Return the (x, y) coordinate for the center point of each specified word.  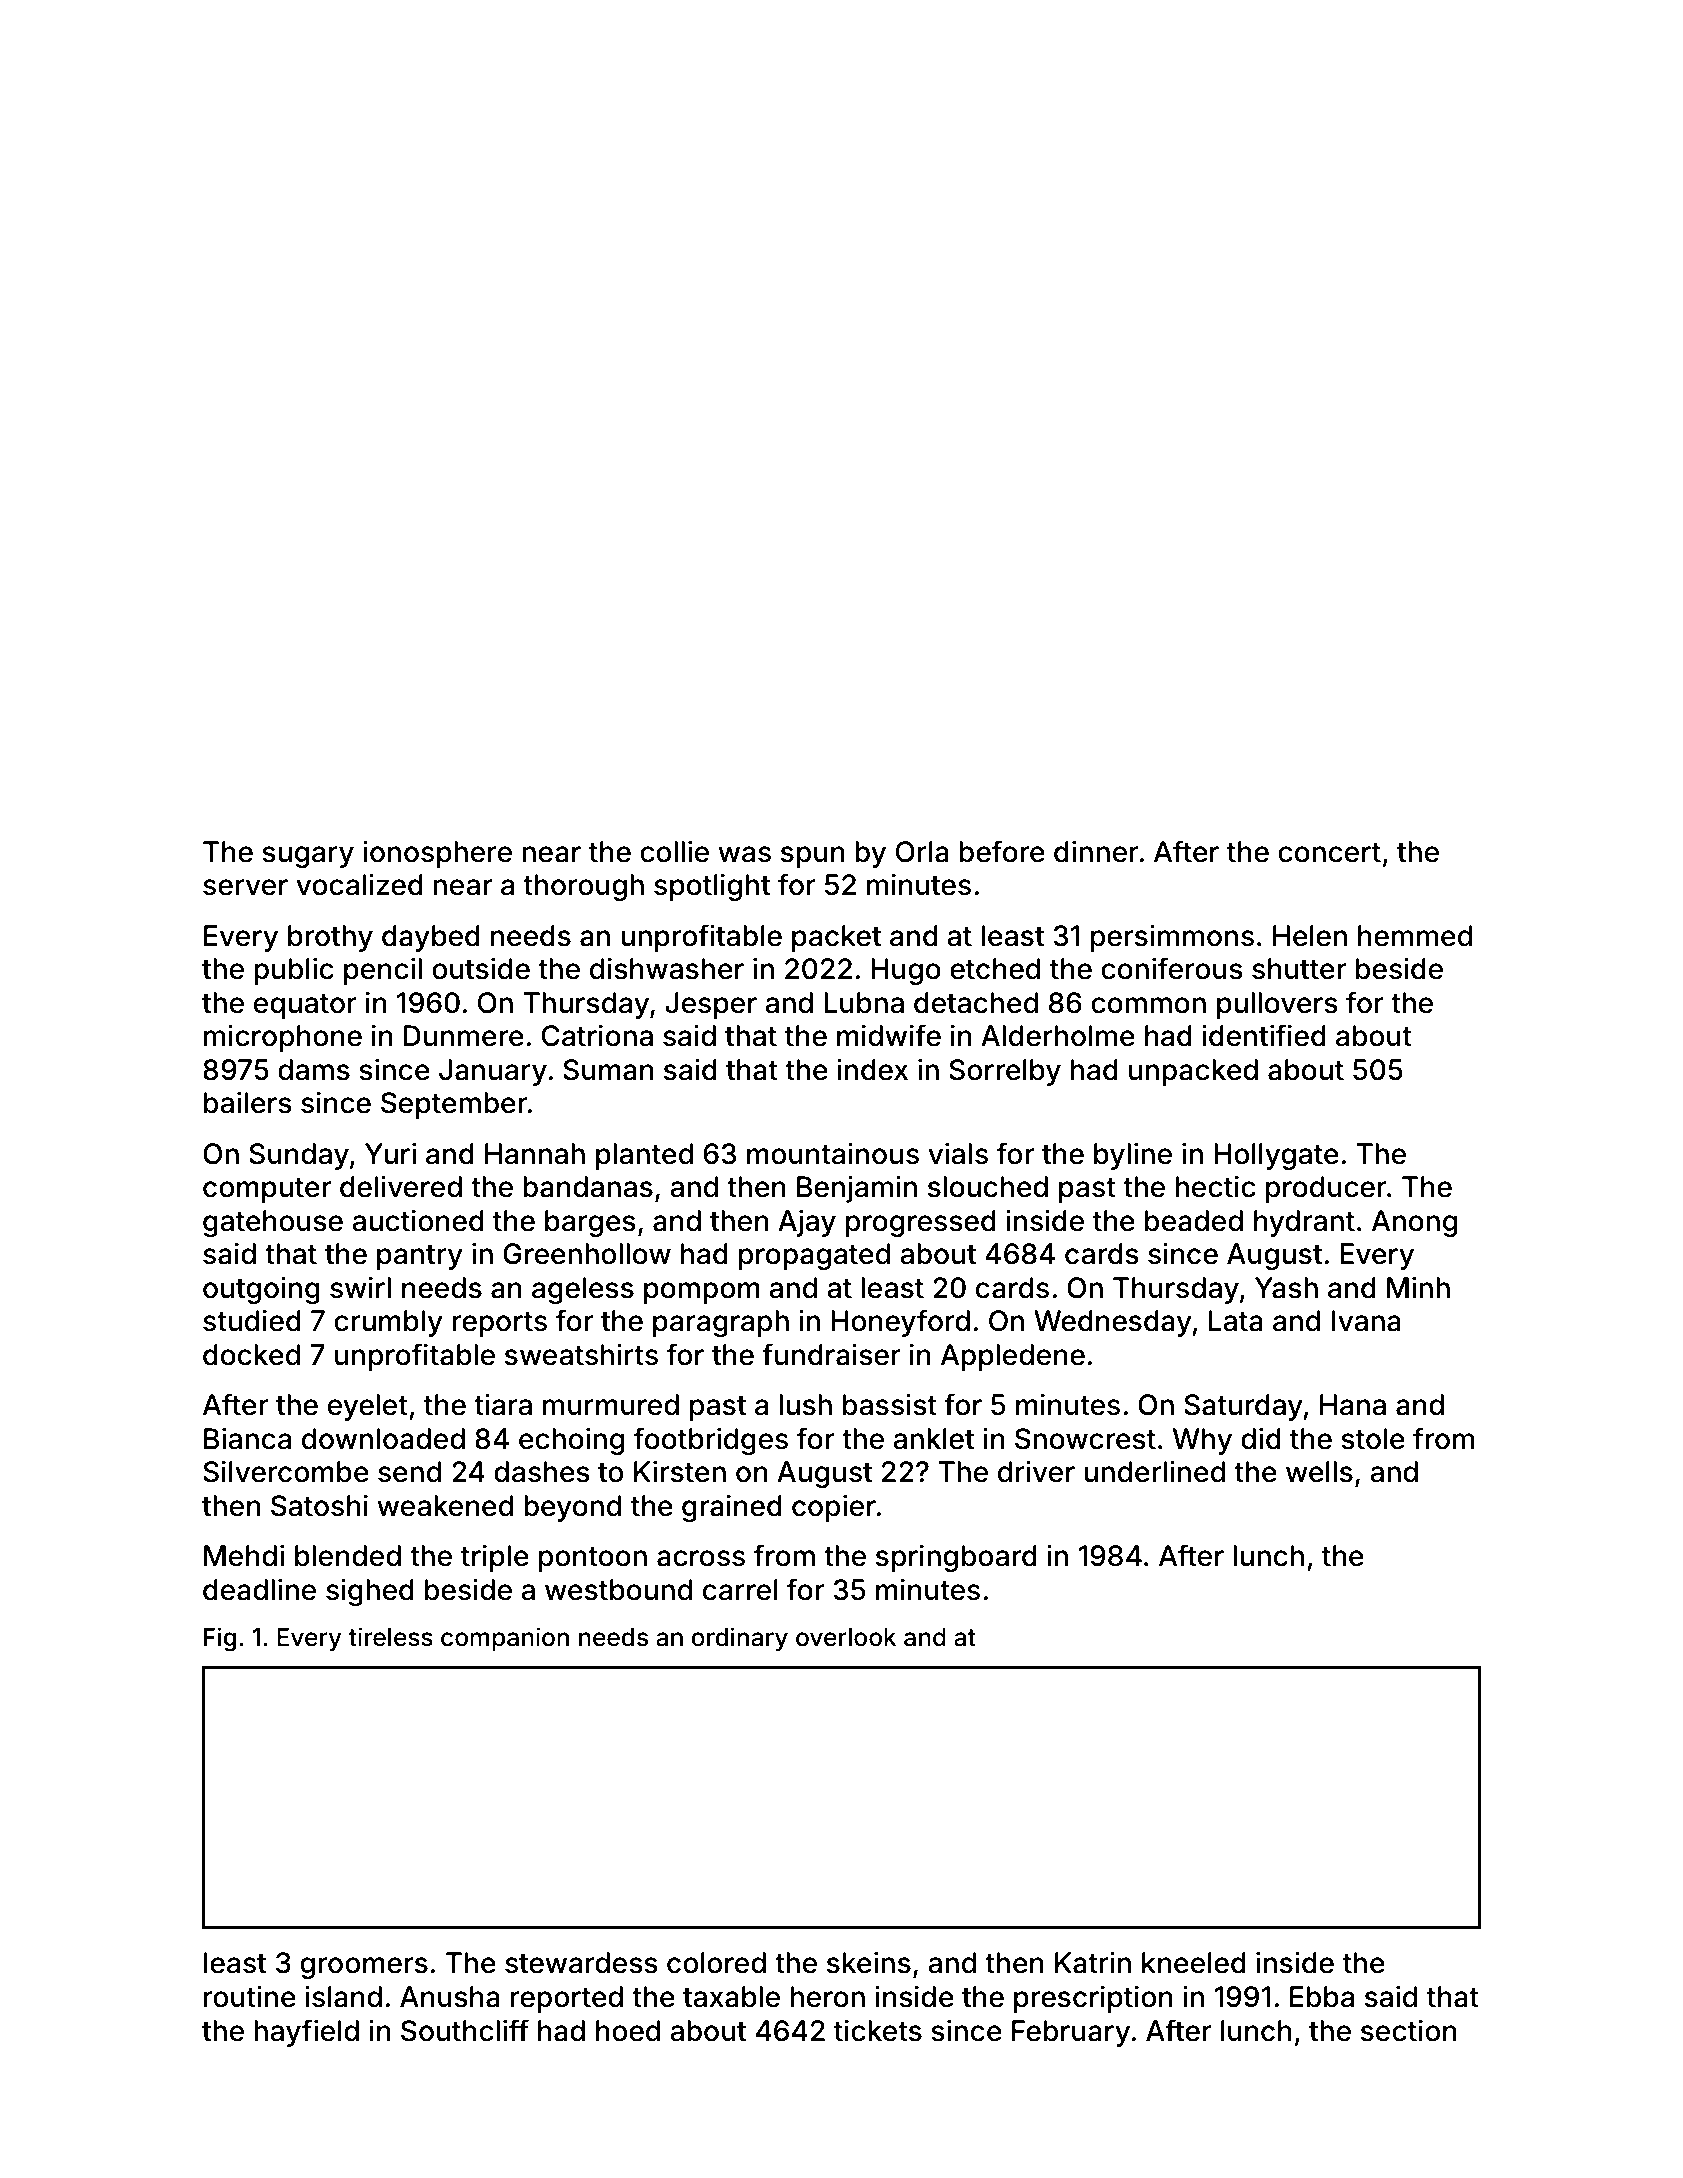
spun (813, 857)
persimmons (1172, 938)
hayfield (306, 2033)
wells (1319, 1472)
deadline (259, 1589)
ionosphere (437, 854)
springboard (956, 1558)
